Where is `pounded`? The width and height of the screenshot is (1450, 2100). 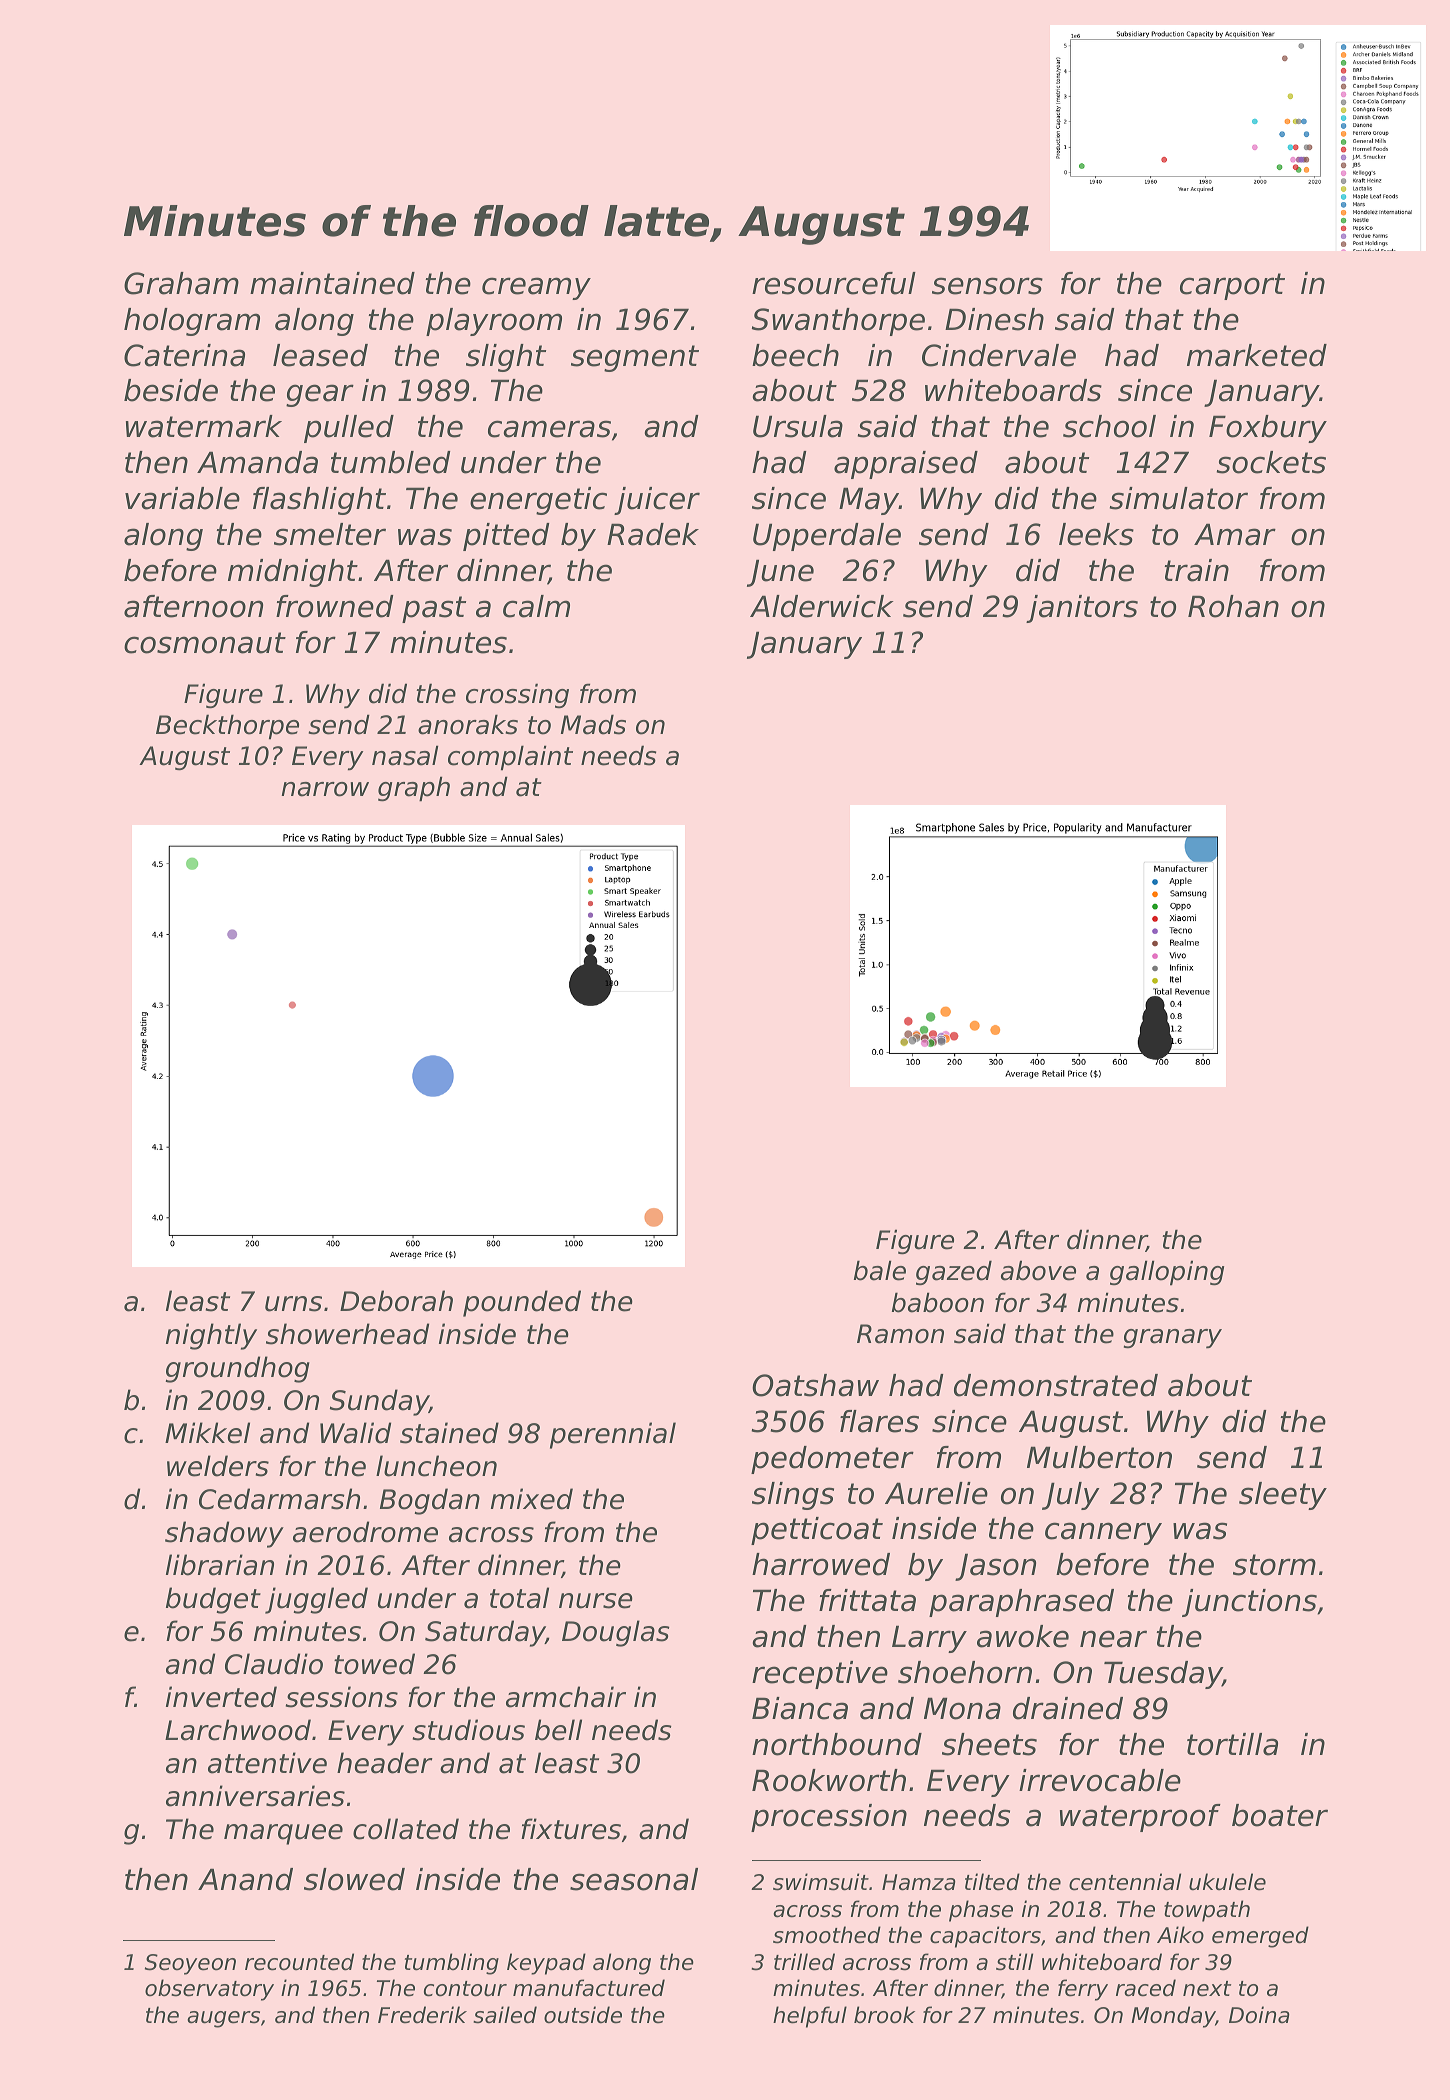 pounded is located at coordinates (522, 1303).
